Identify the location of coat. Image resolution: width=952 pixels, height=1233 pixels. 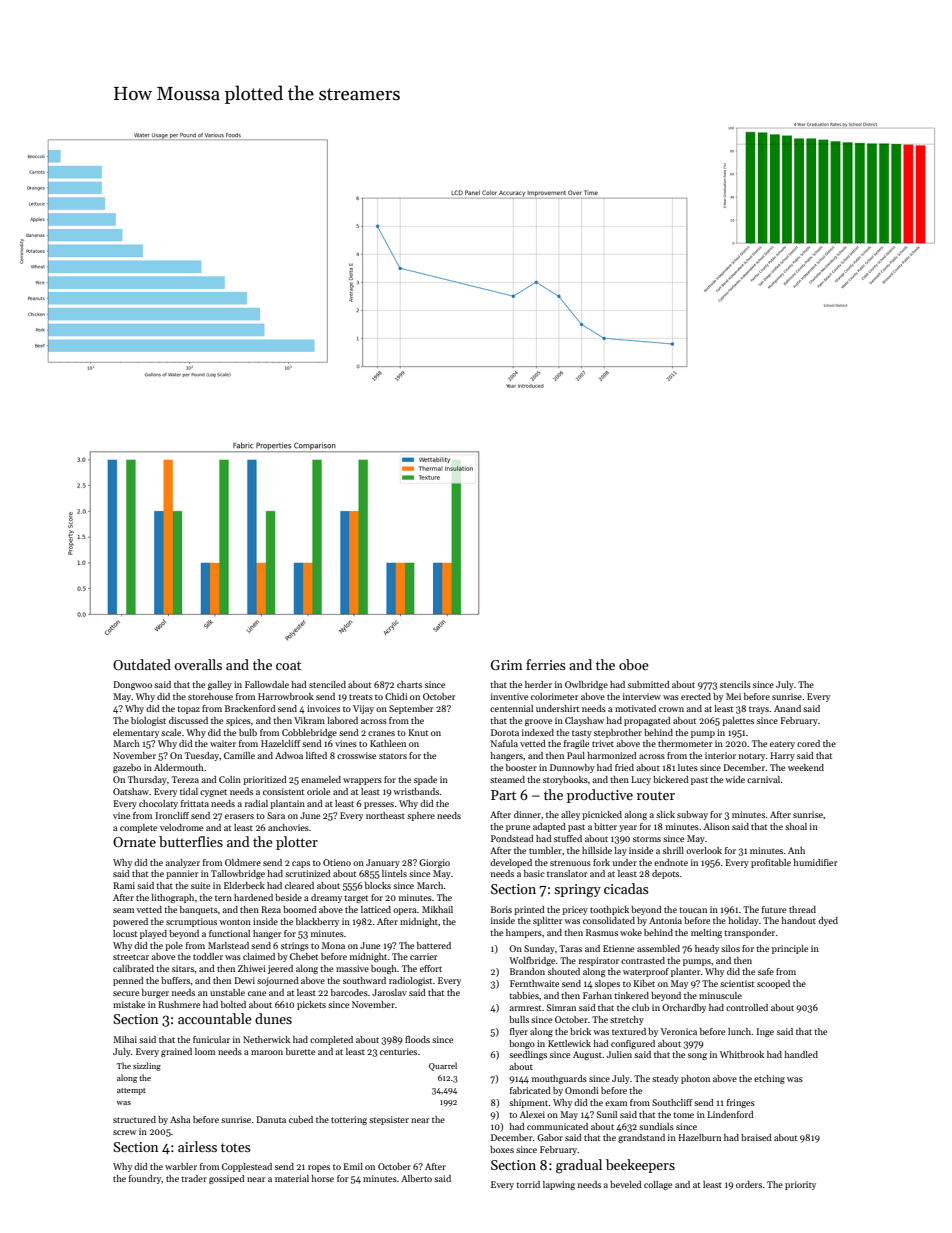
(288, 665).
